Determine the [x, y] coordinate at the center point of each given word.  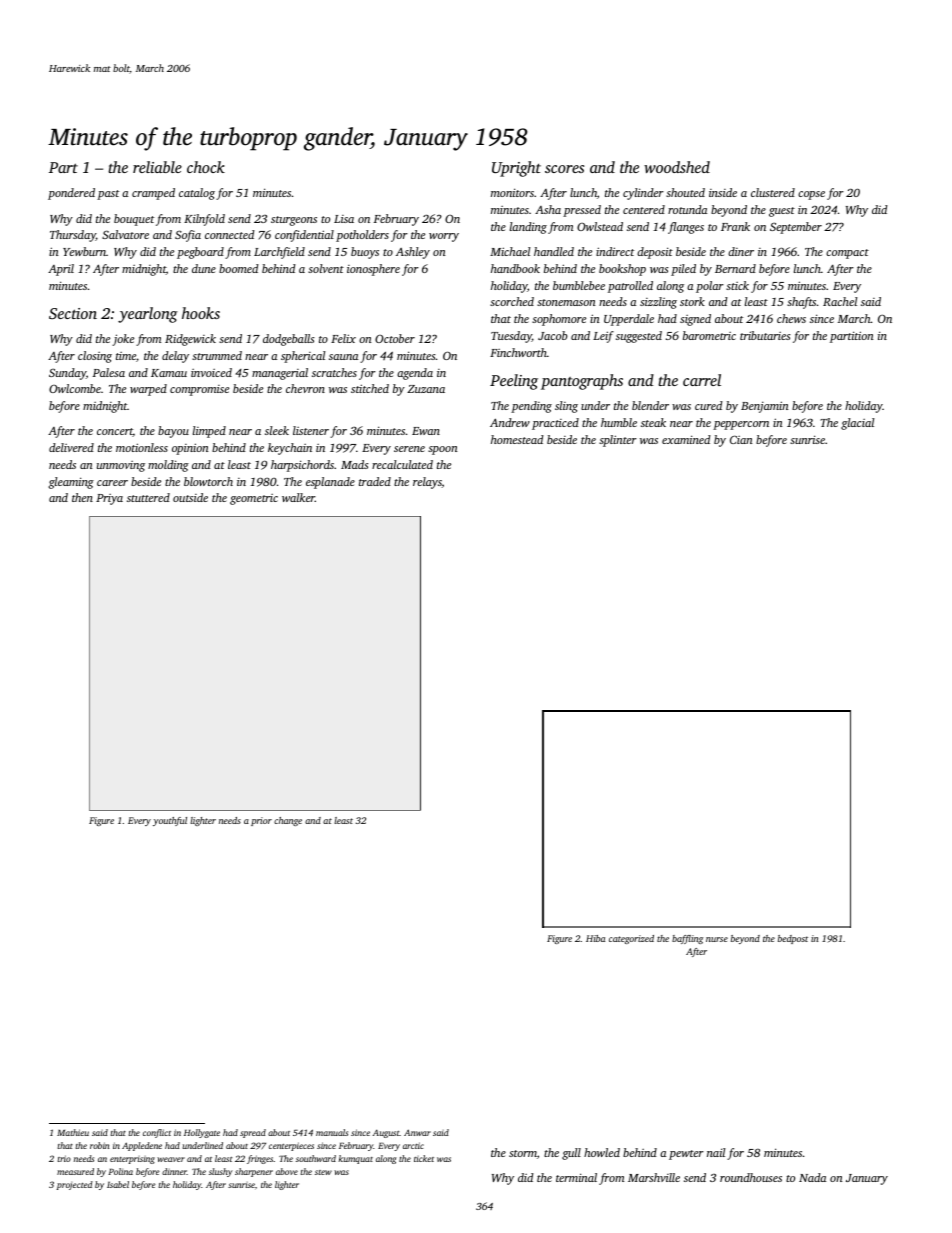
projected [75, 1185]
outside [190, 497]
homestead [517, 439]
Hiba [595, 938]
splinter [618, 441]
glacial [857, 424]
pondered [71, 194]
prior [261, 821]
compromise [199, 390]
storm [523, 1153]
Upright [516, 169]
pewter [686, 1155]
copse [811, 195]
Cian [741, 439]
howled [602, 1152]
